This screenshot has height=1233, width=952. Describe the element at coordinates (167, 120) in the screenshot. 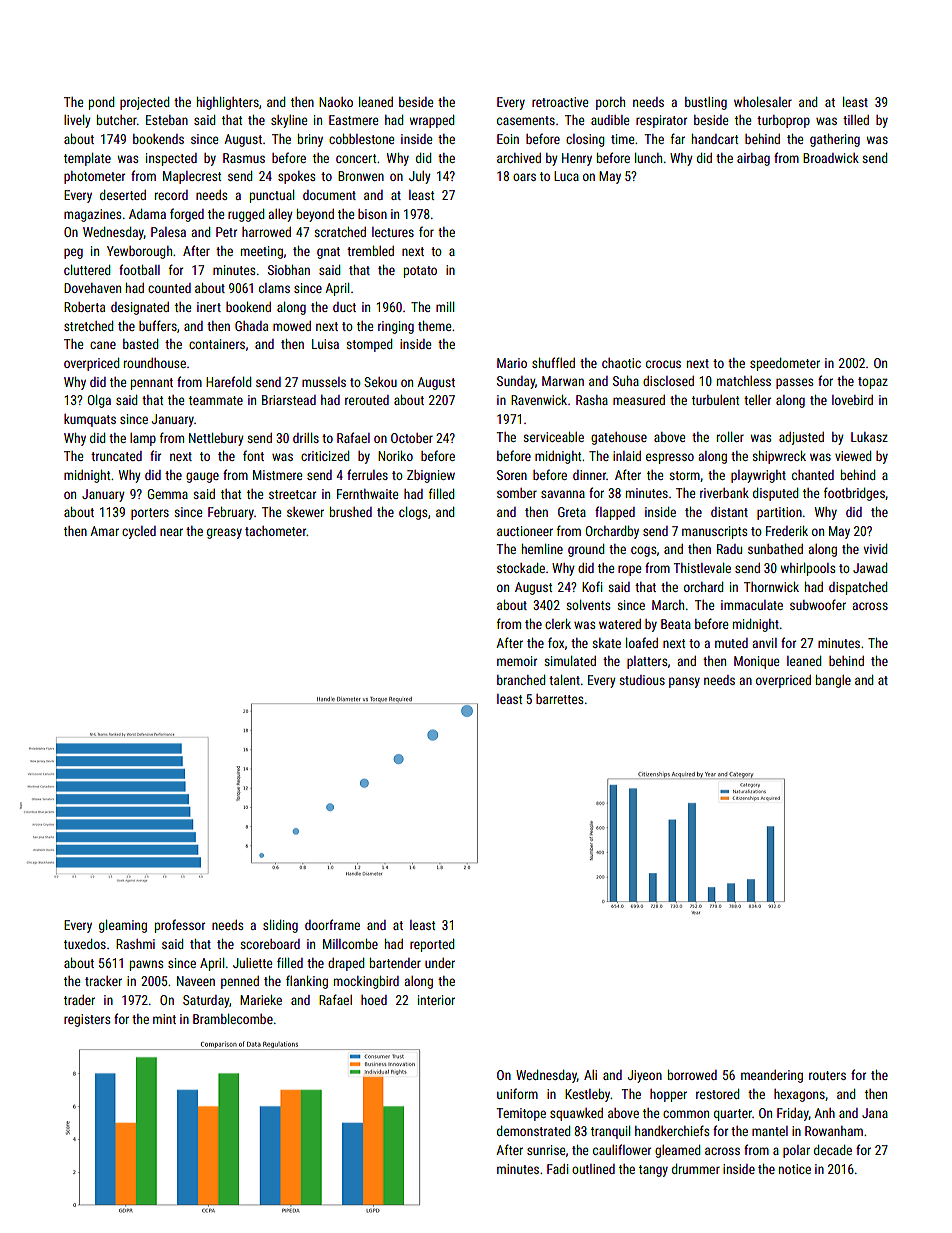

I see `Esteban` at that location.
